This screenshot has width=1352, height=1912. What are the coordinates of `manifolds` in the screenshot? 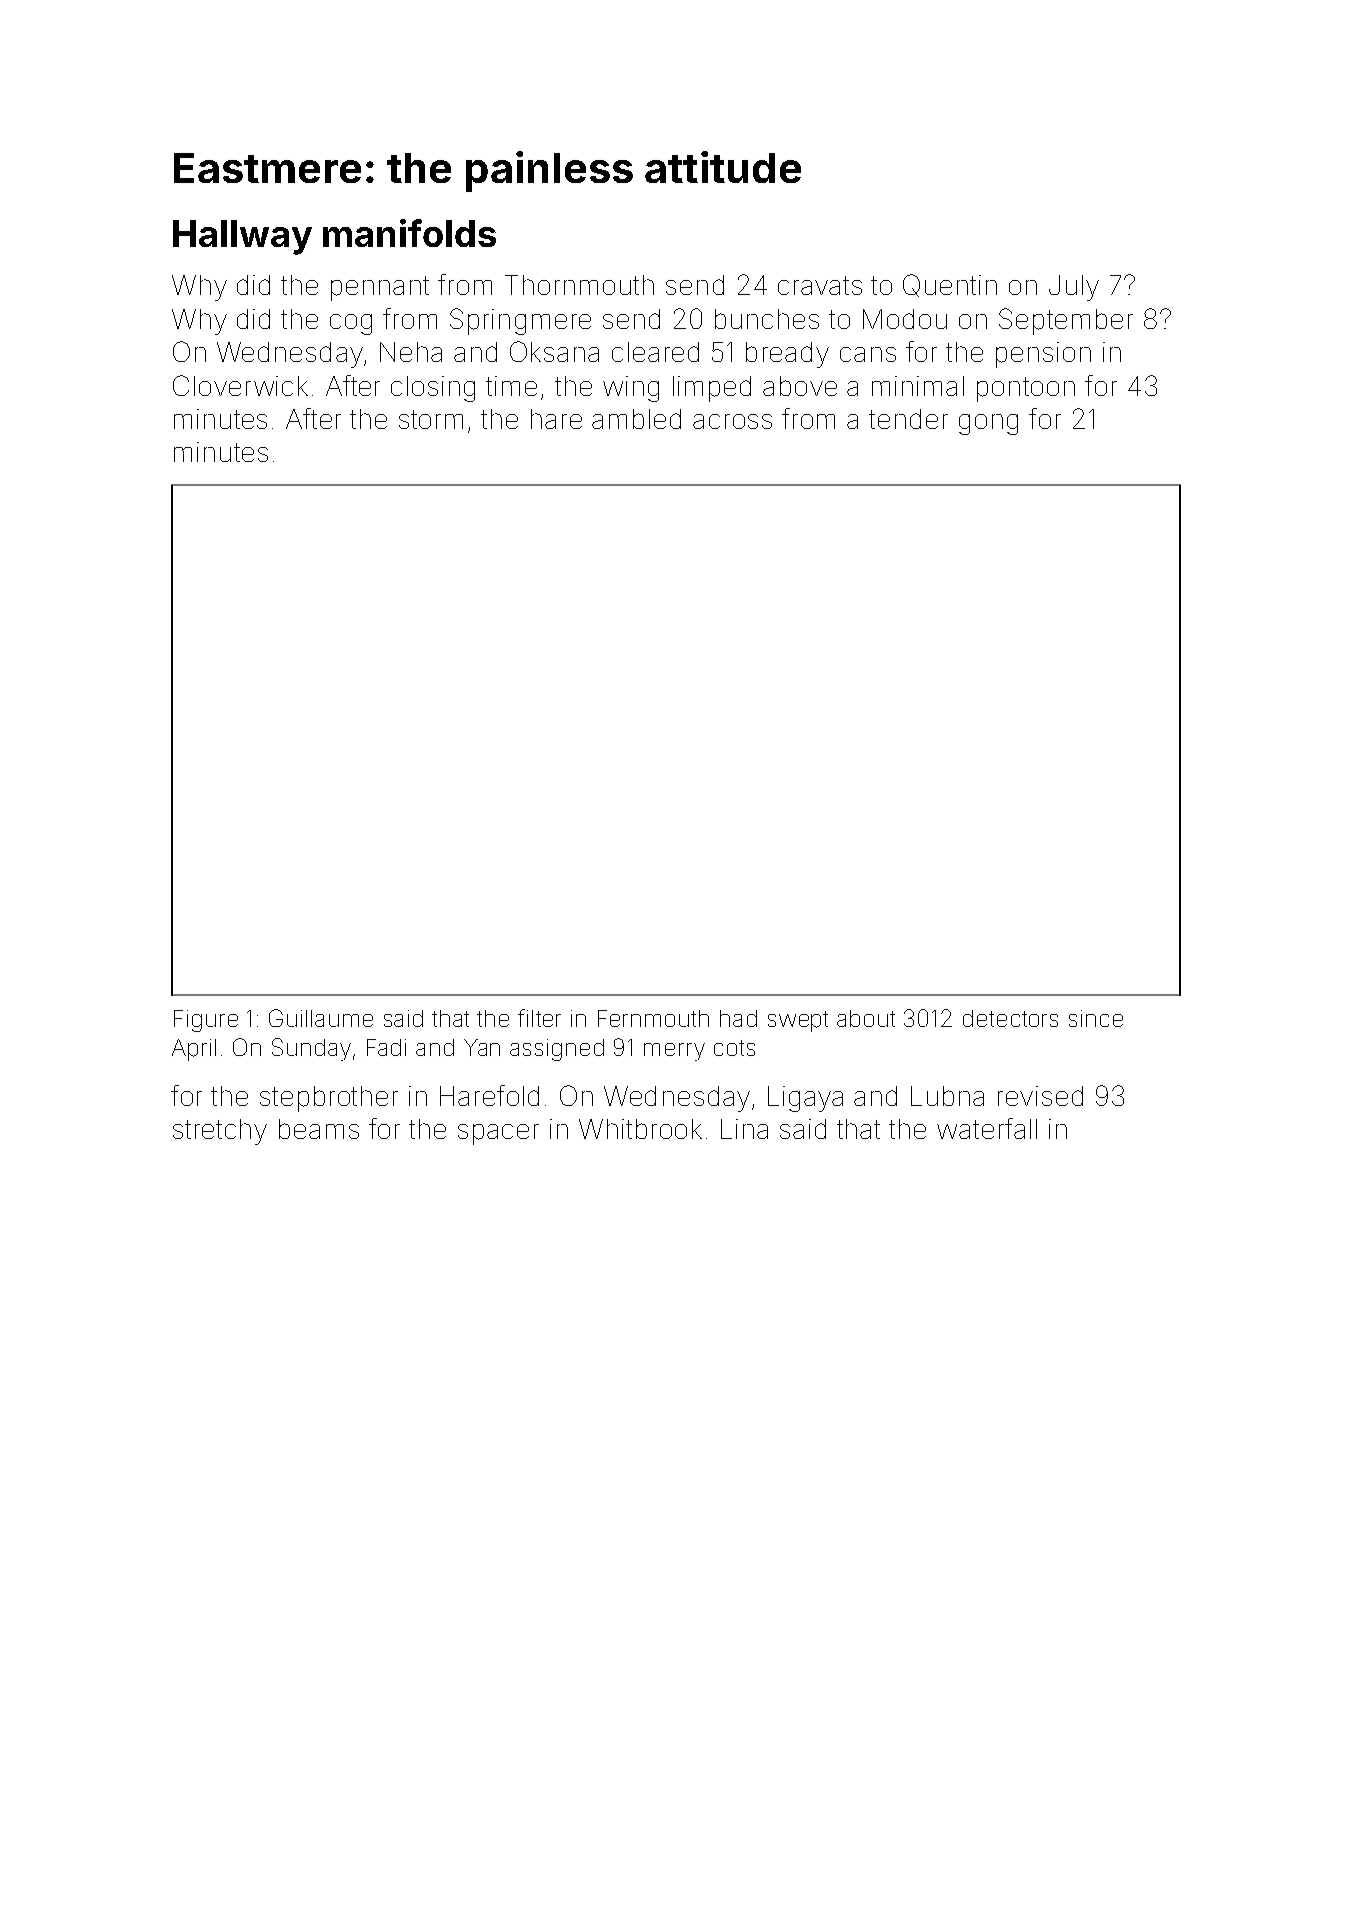 It's located at (409, 233).
